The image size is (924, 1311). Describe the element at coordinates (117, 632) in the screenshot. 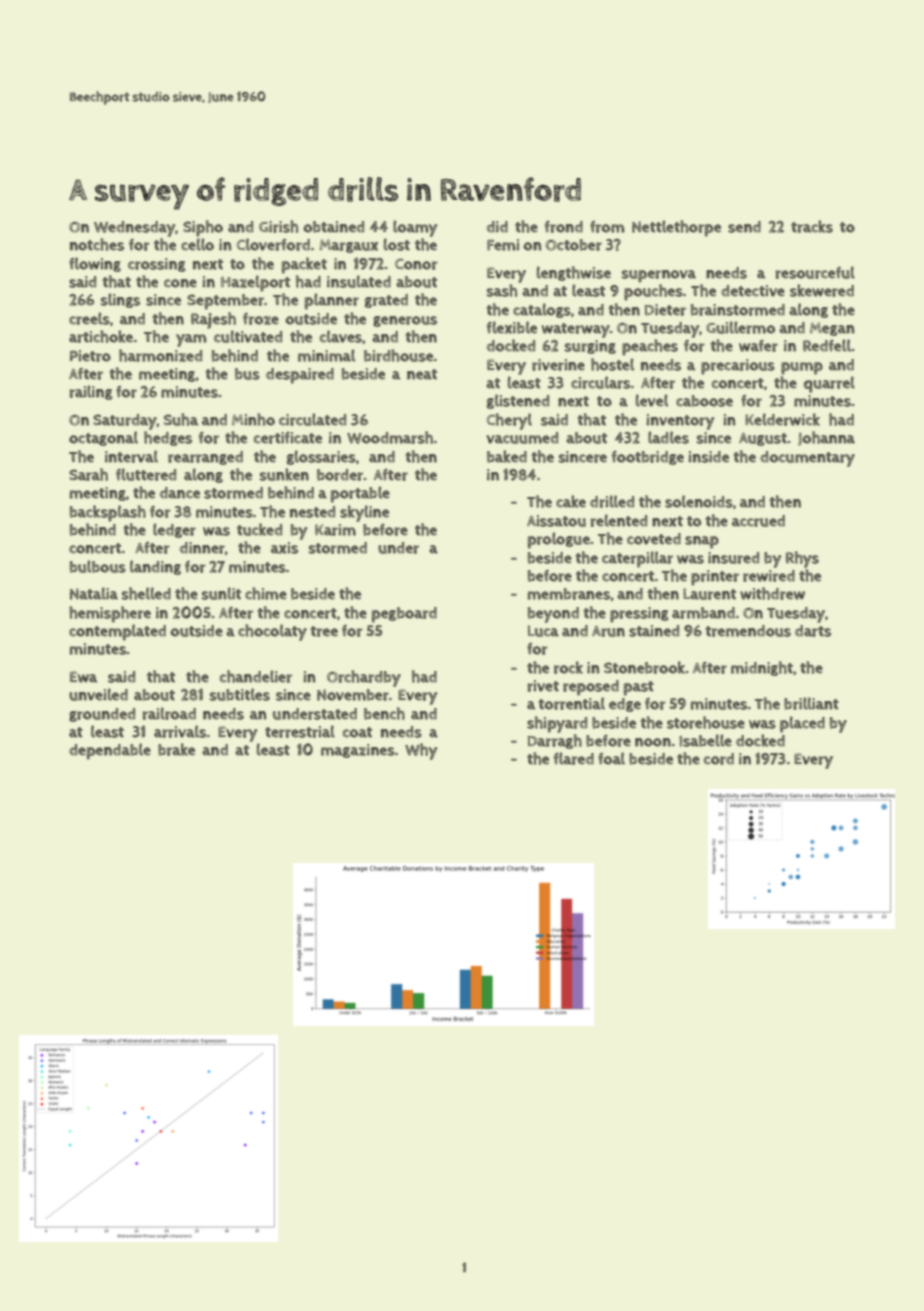

I see `contemplated` at that location.
